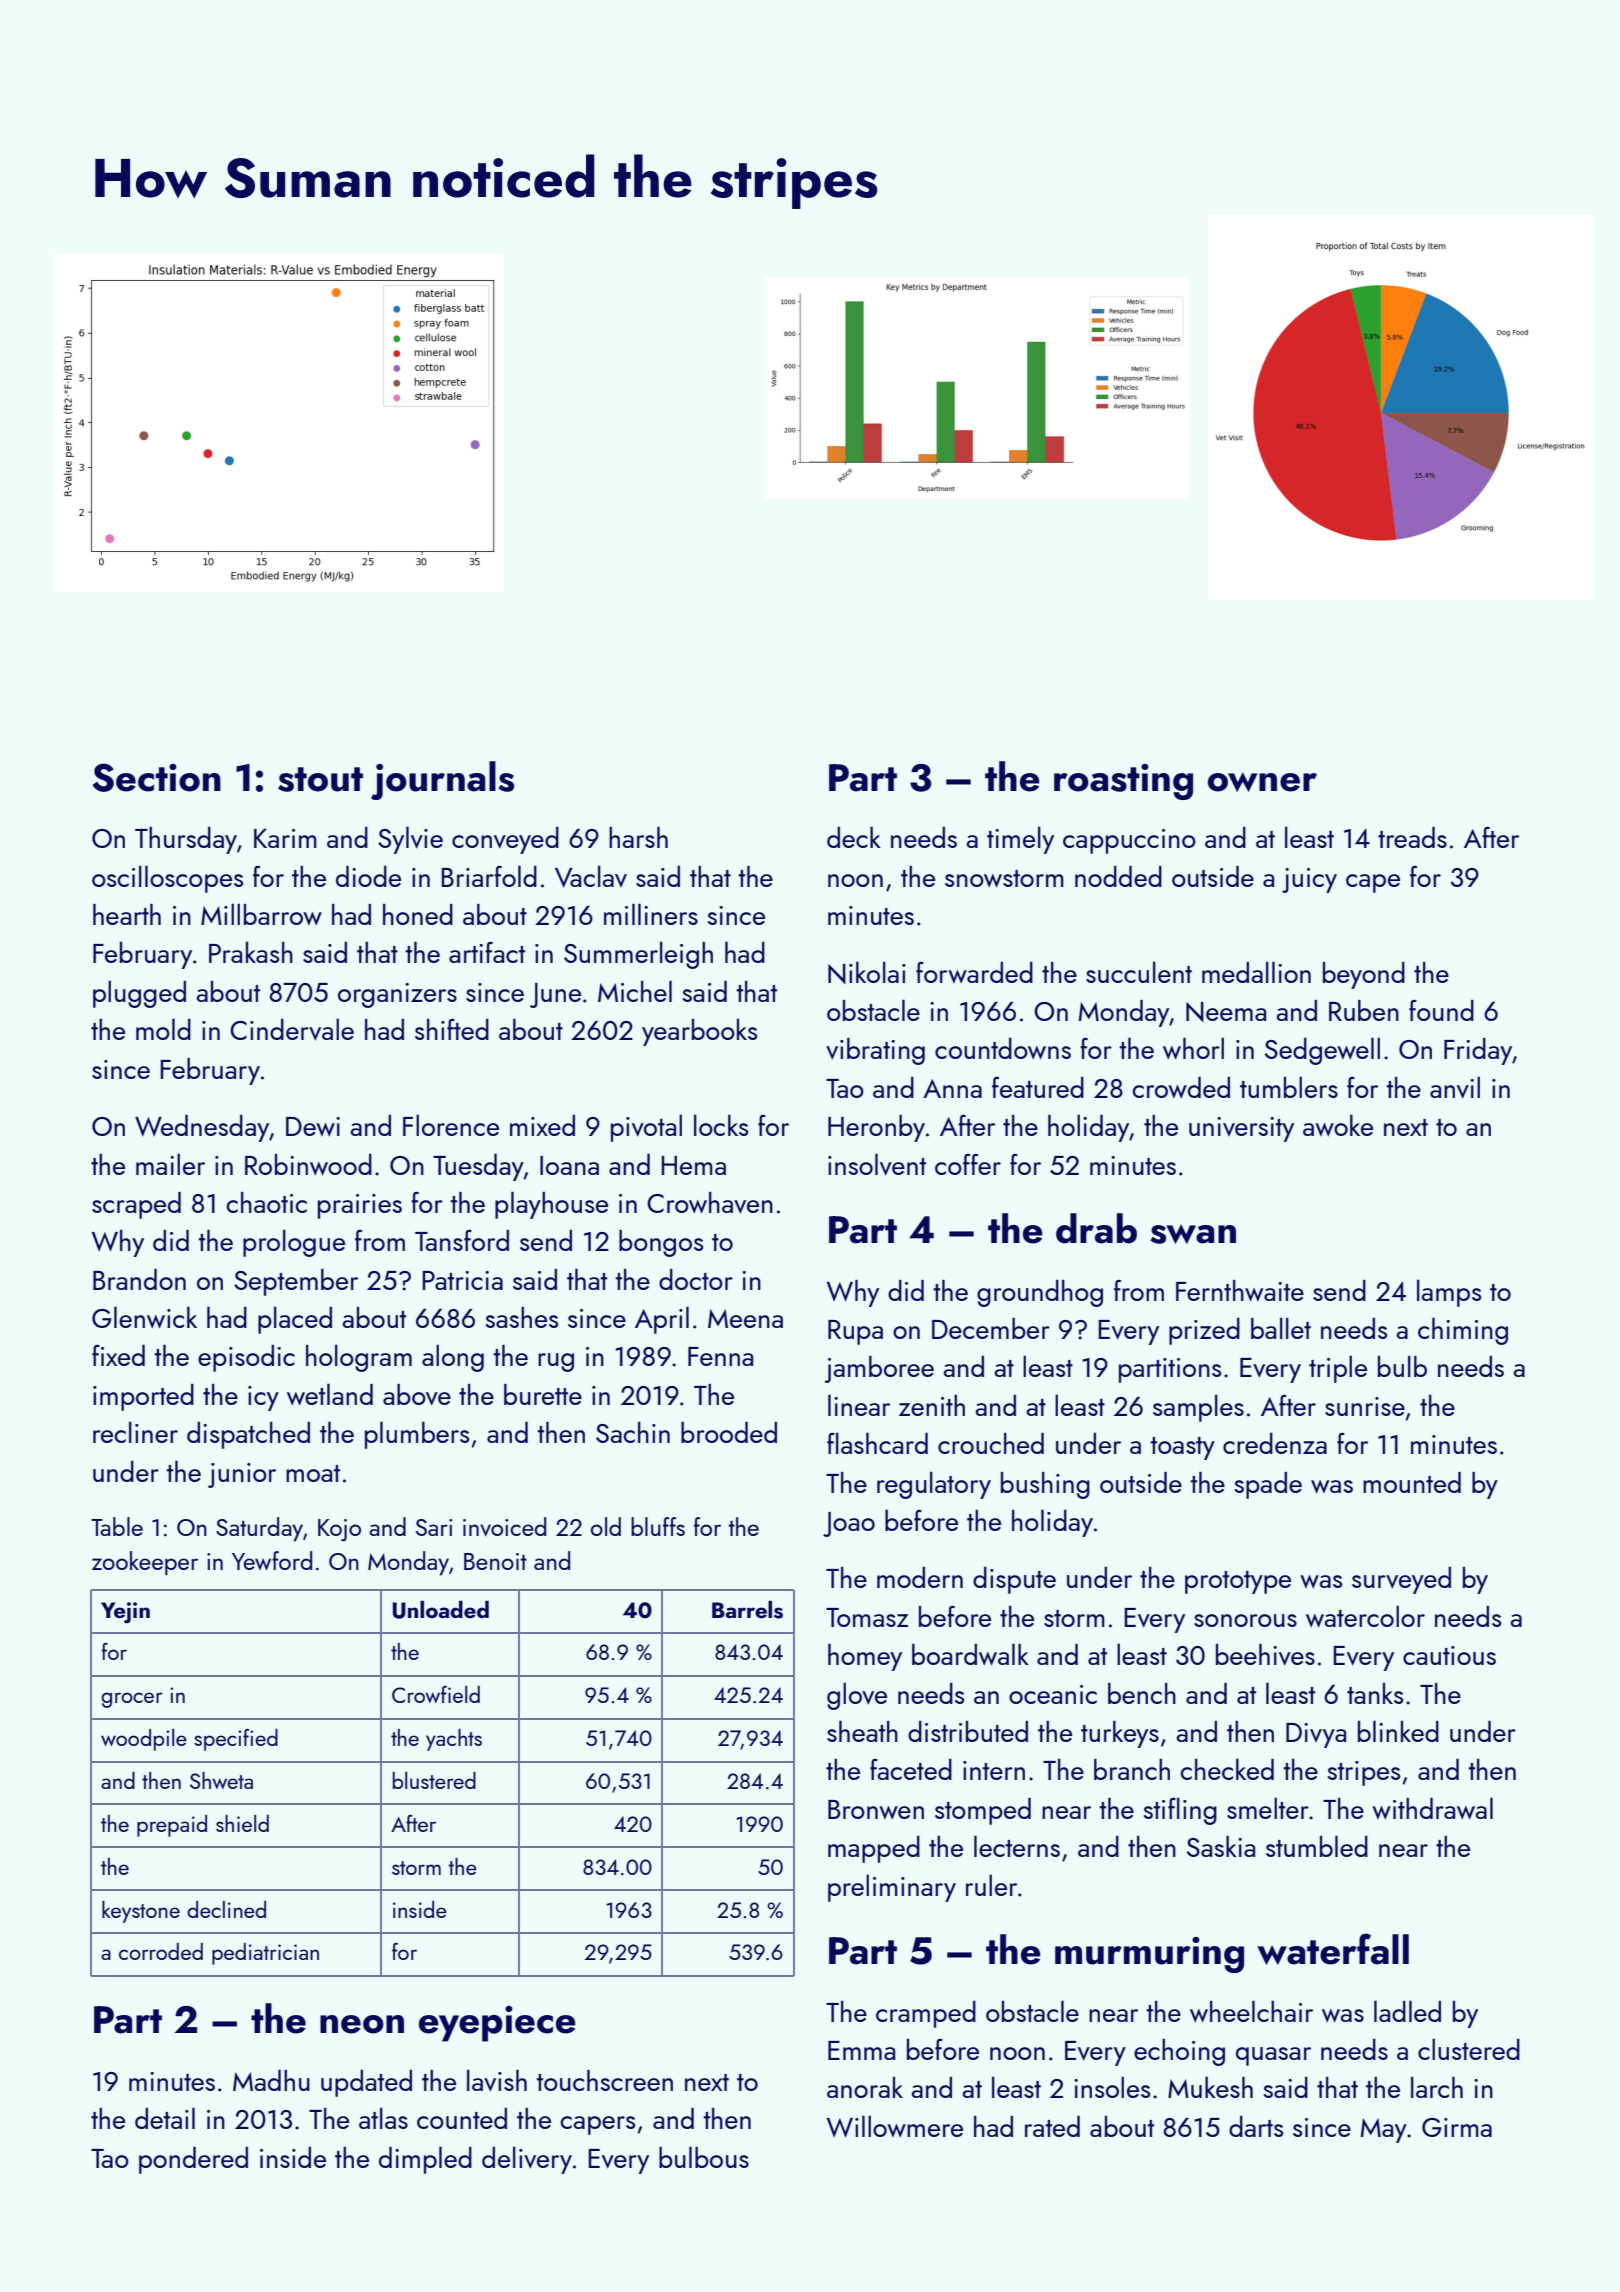  Describe the element at coordinates (1365, 1406) in the image. I see `sunrise` at that location.
